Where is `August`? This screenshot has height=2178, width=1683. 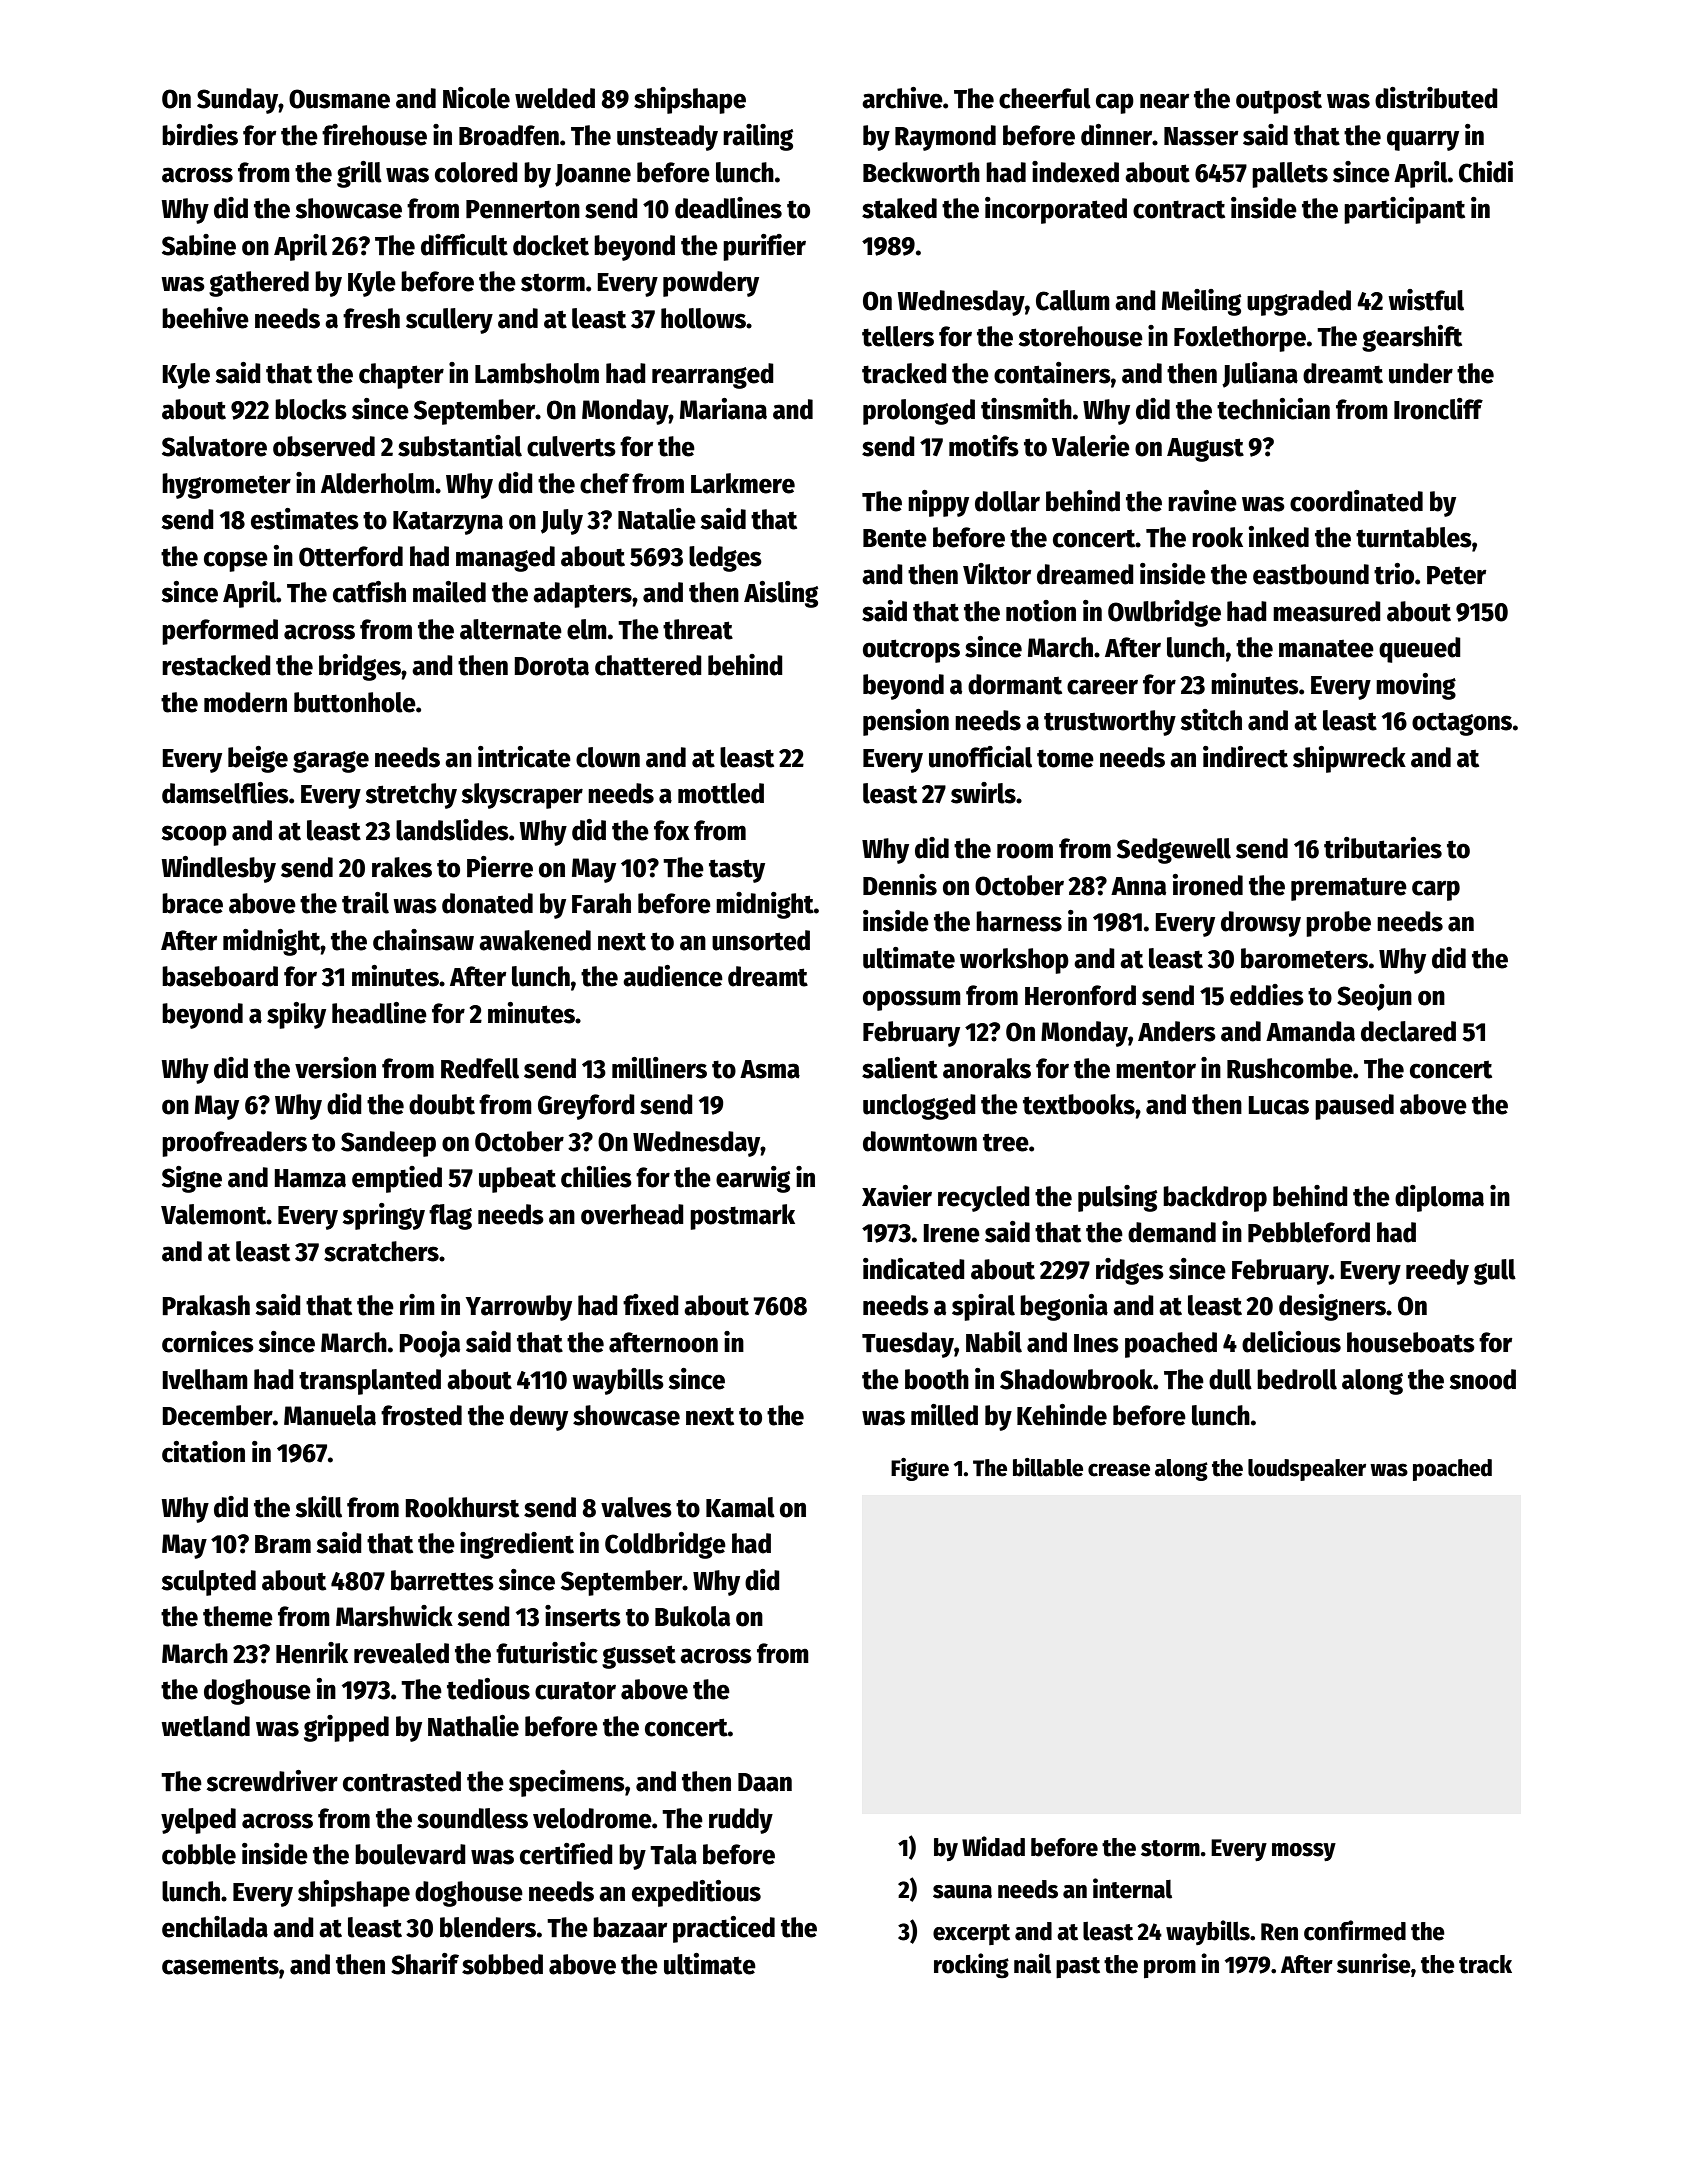 August is located at coordinates (1205, 450).
